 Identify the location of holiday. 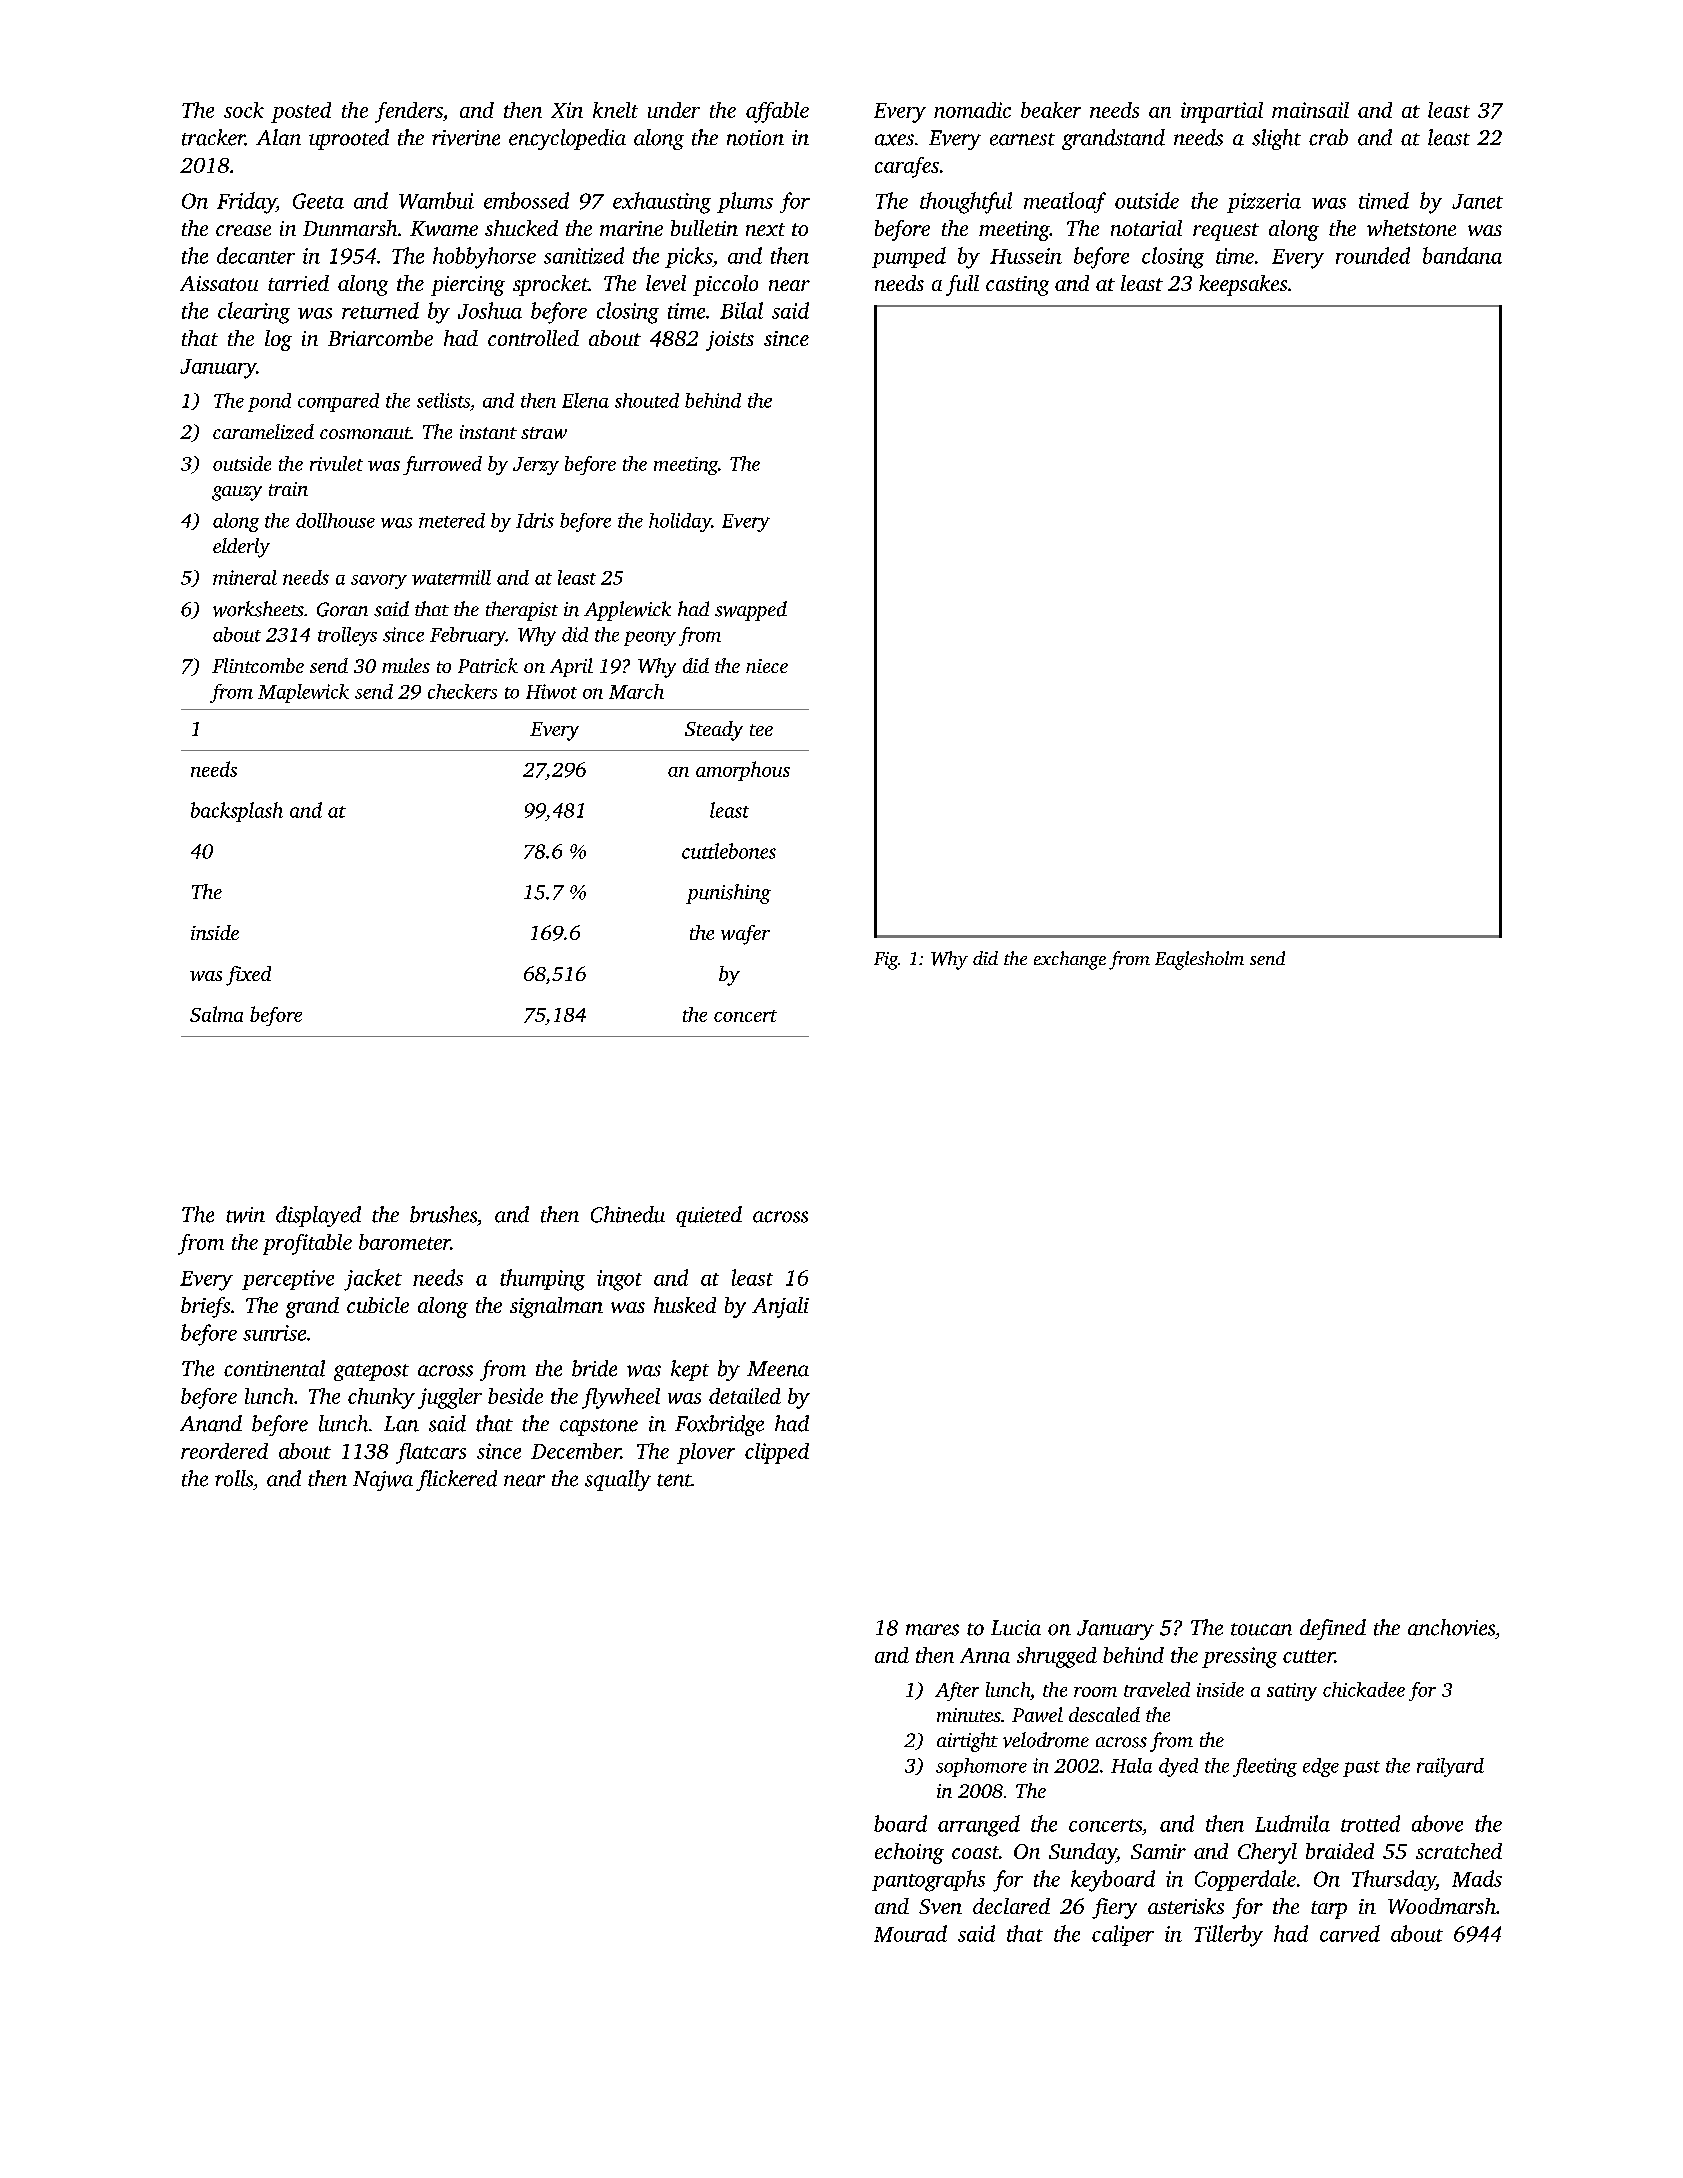
(680, 522).
